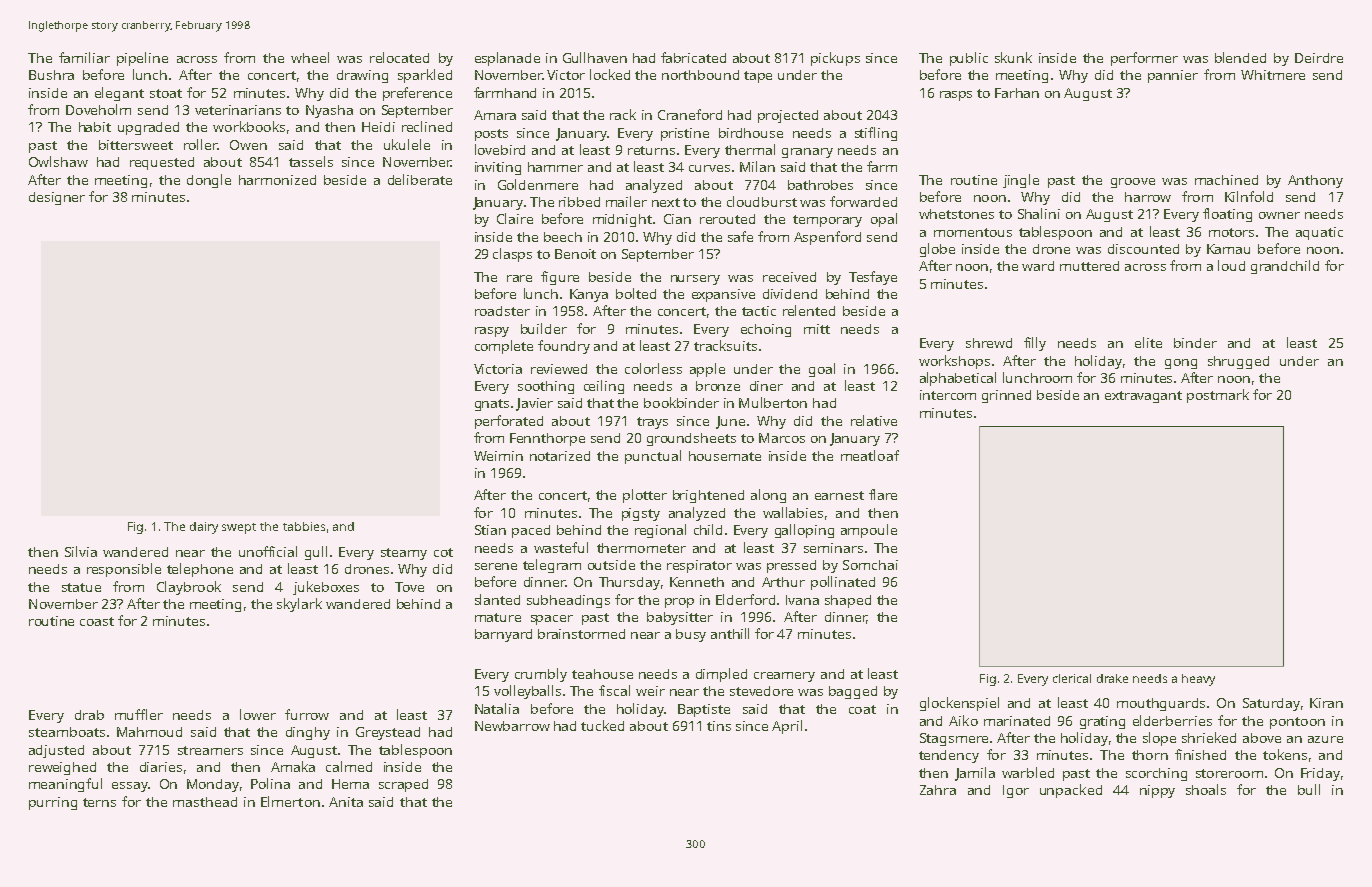  What do you see at coordinates (560, 456) in the screenshot?
I see `notarized` at bounding box center [560, 456].
